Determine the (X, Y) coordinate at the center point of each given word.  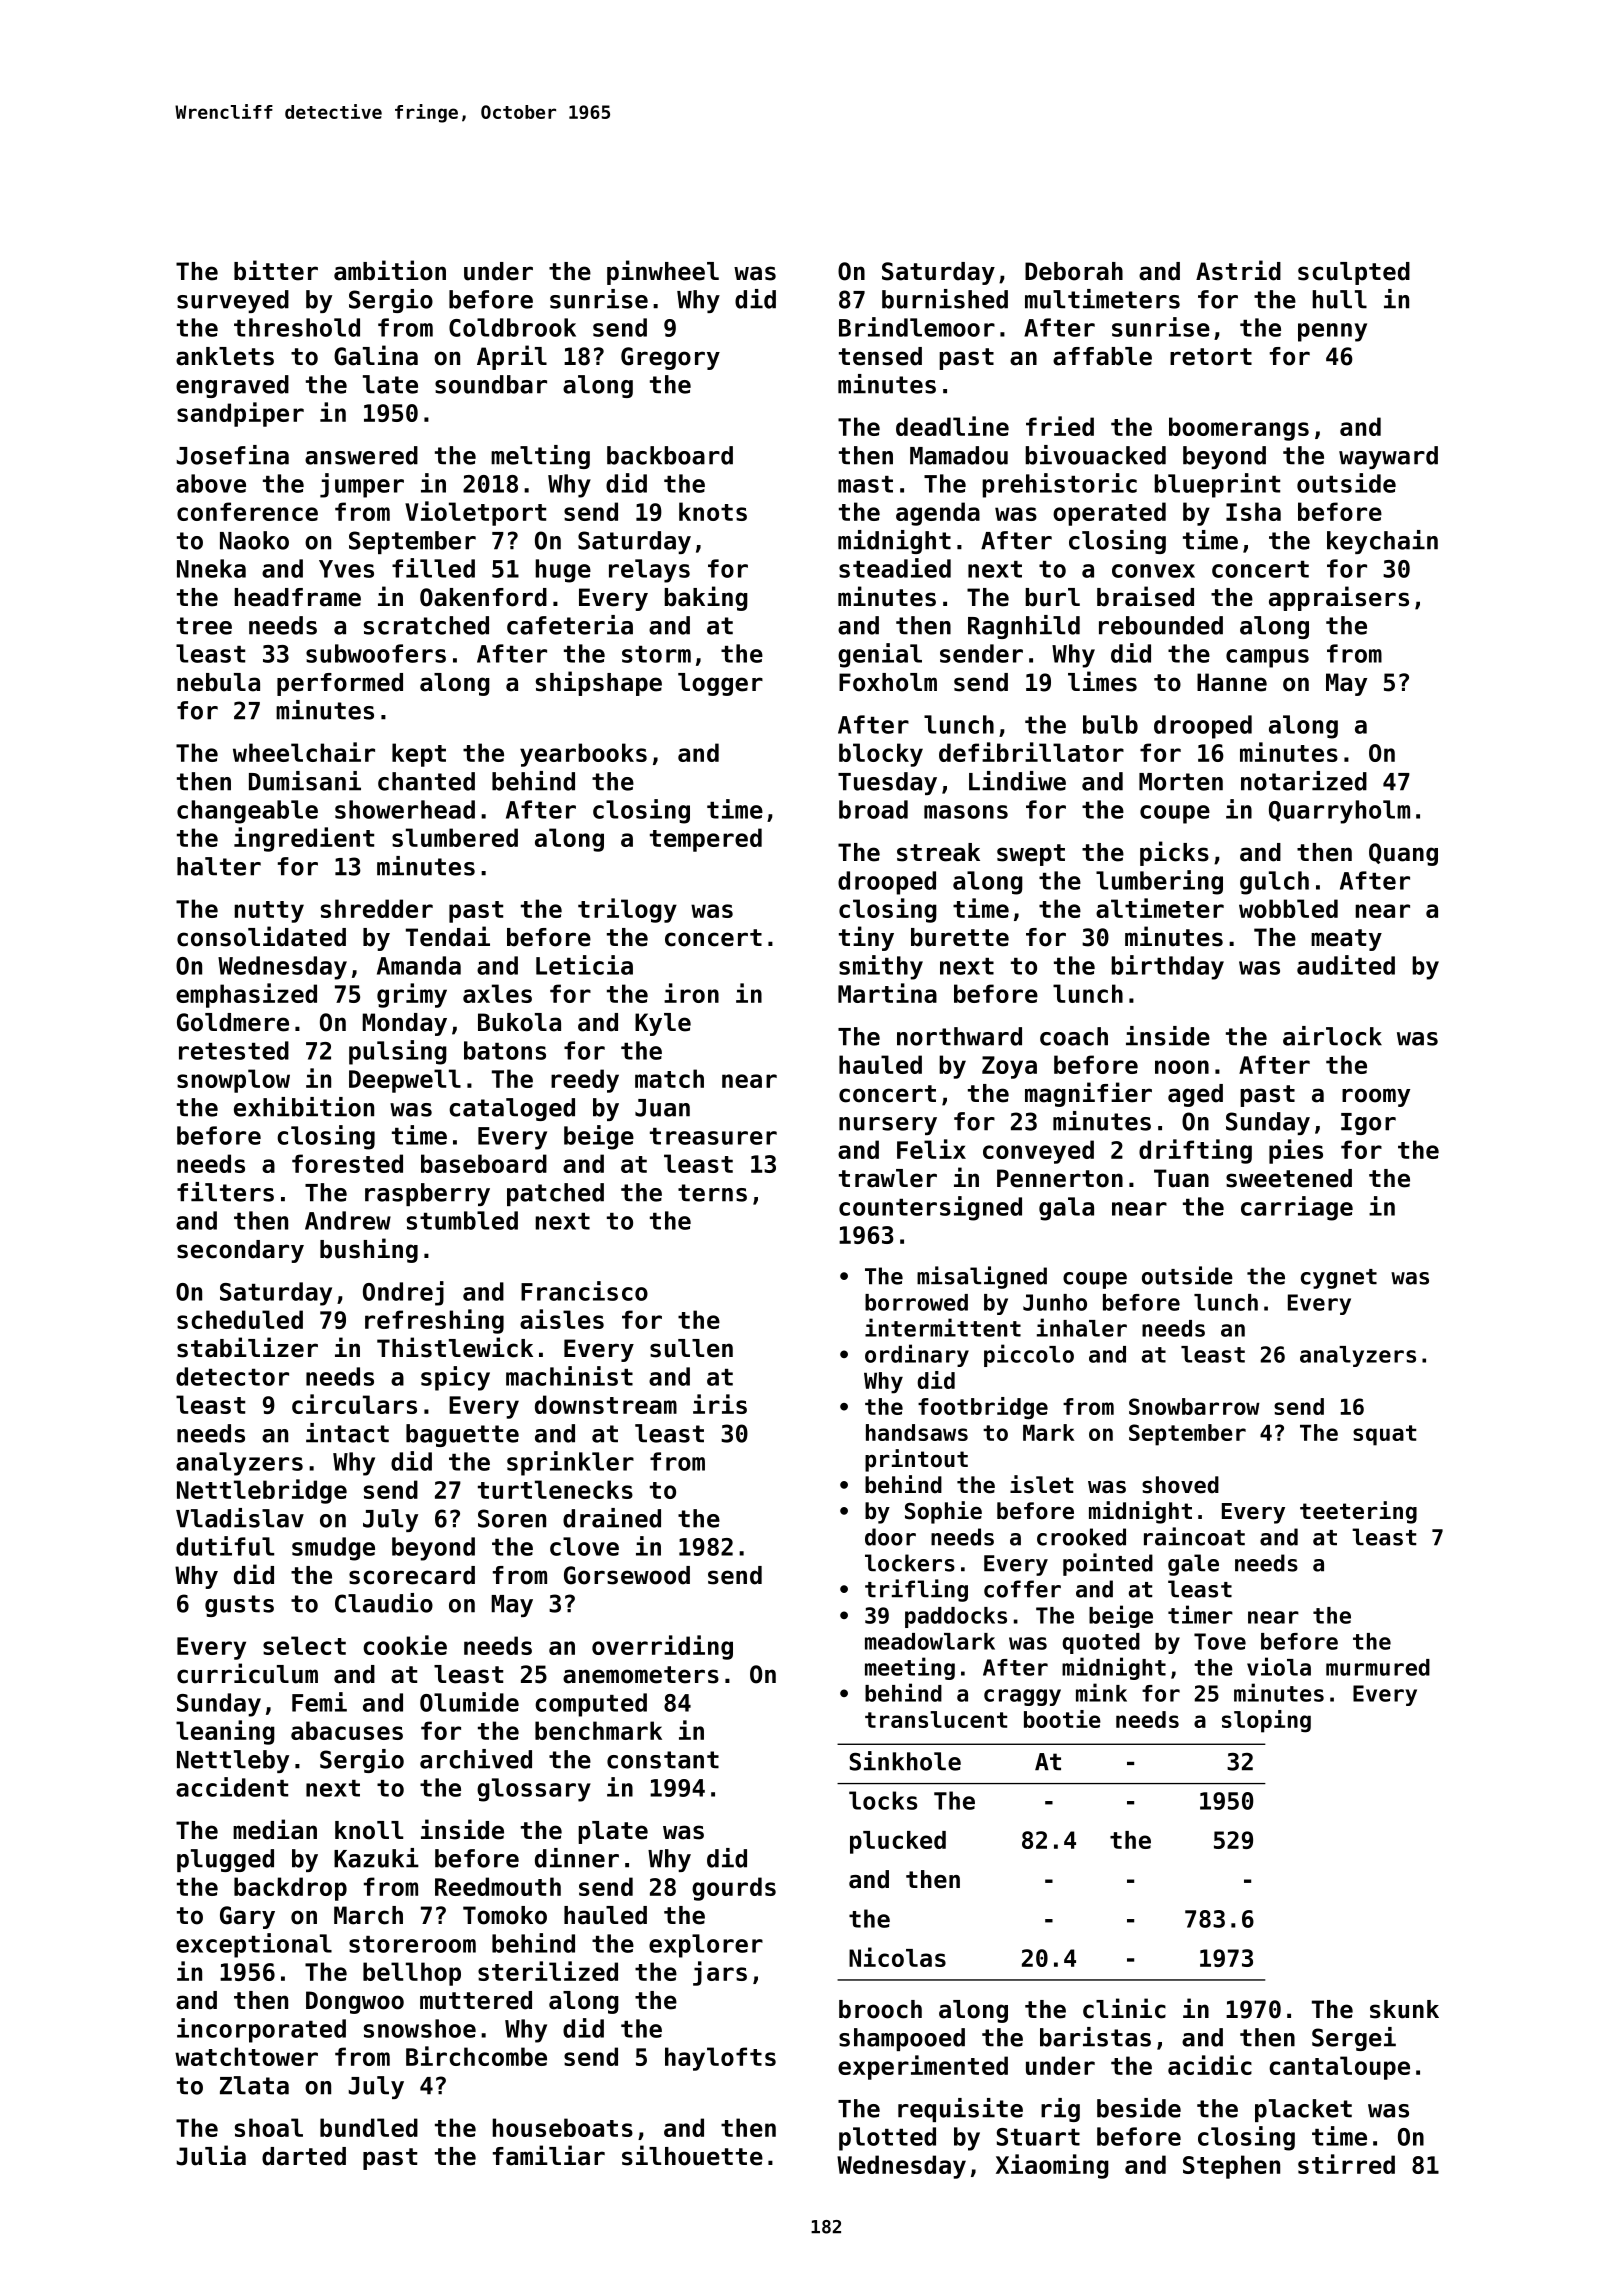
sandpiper (240, 414)
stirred (1346, 2164)
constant (663, 1760)
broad (873, 809)
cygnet (1339, 1279)
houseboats (562, 2127)
